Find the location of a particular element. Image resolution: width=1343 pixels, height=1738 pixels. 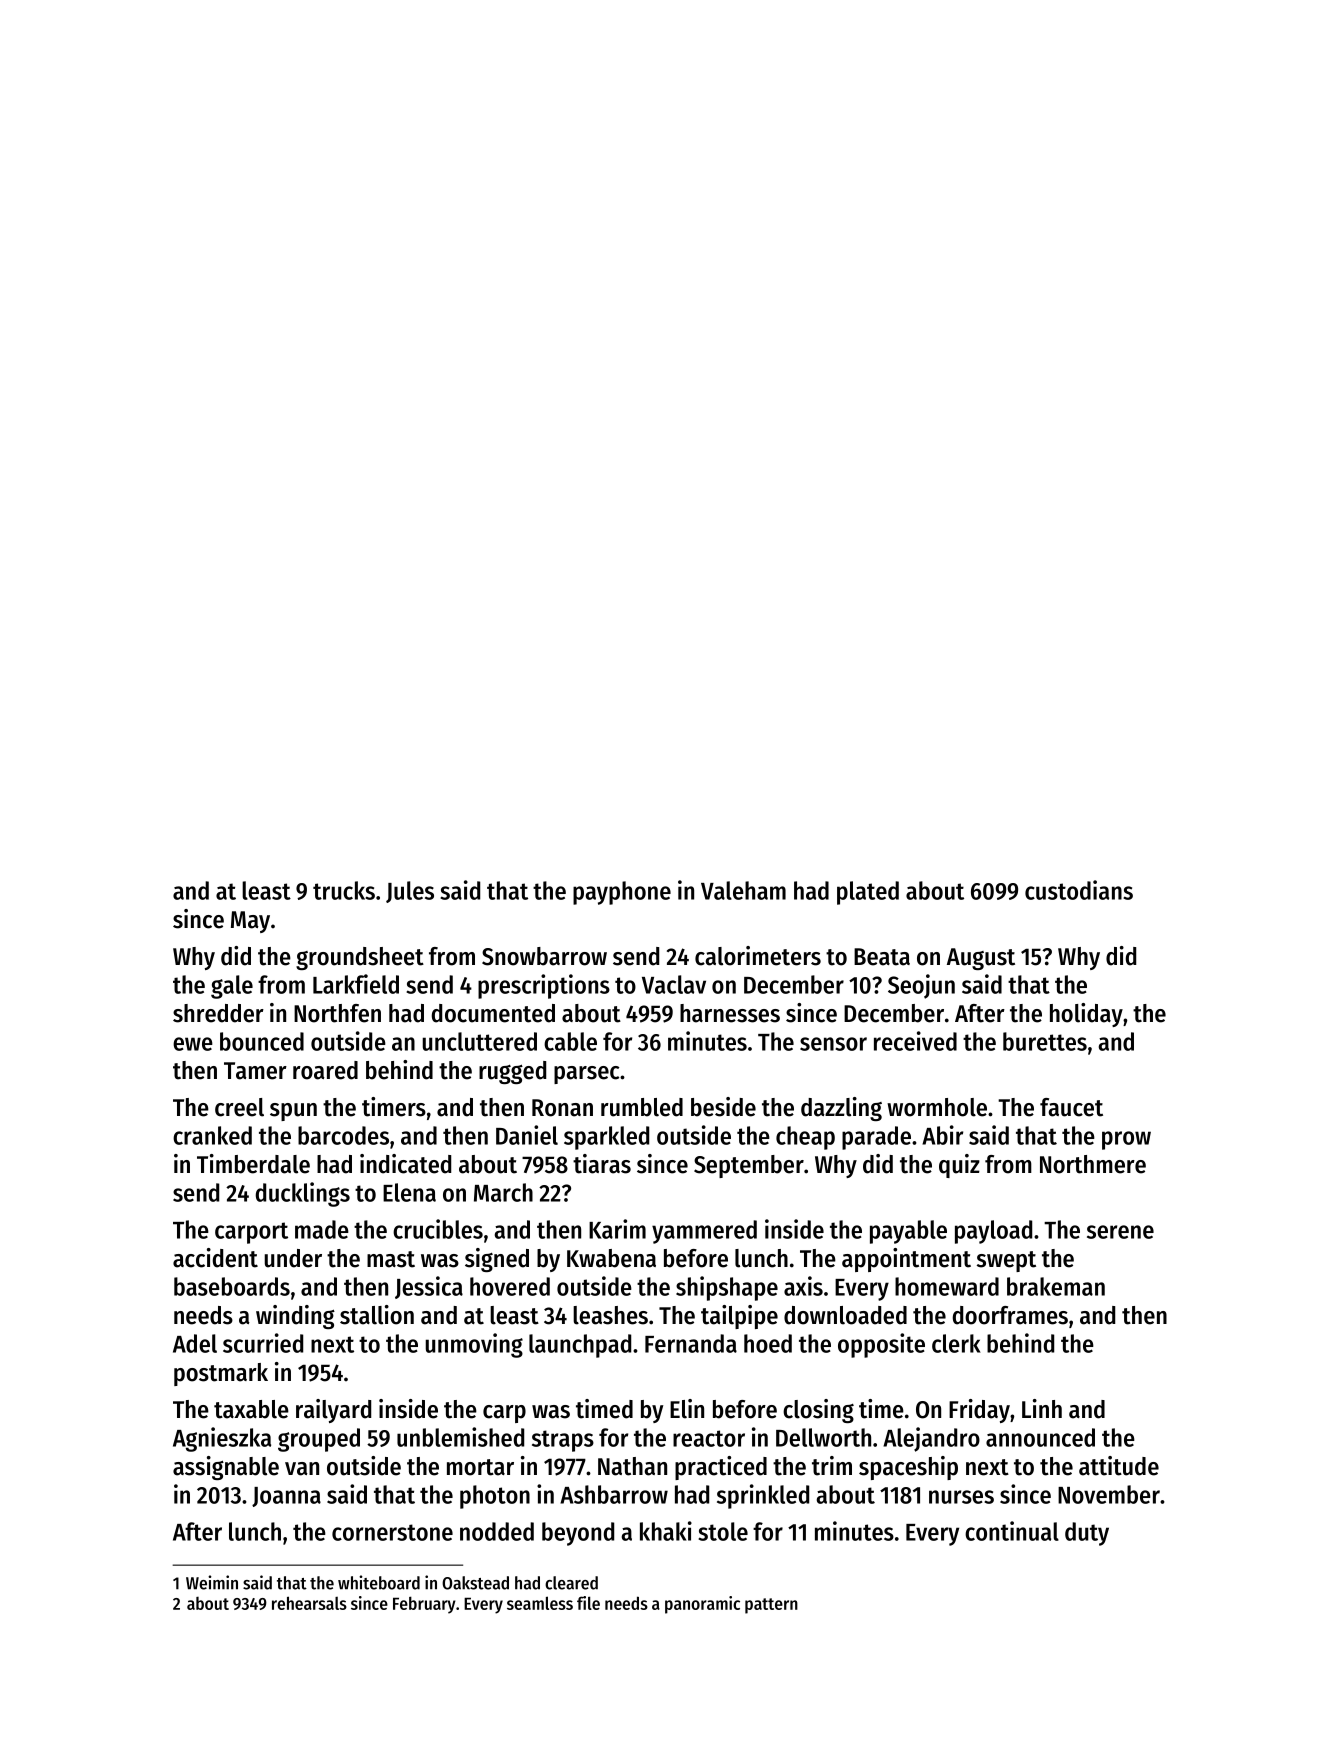

payable is located at coordinates (908, 1232).
